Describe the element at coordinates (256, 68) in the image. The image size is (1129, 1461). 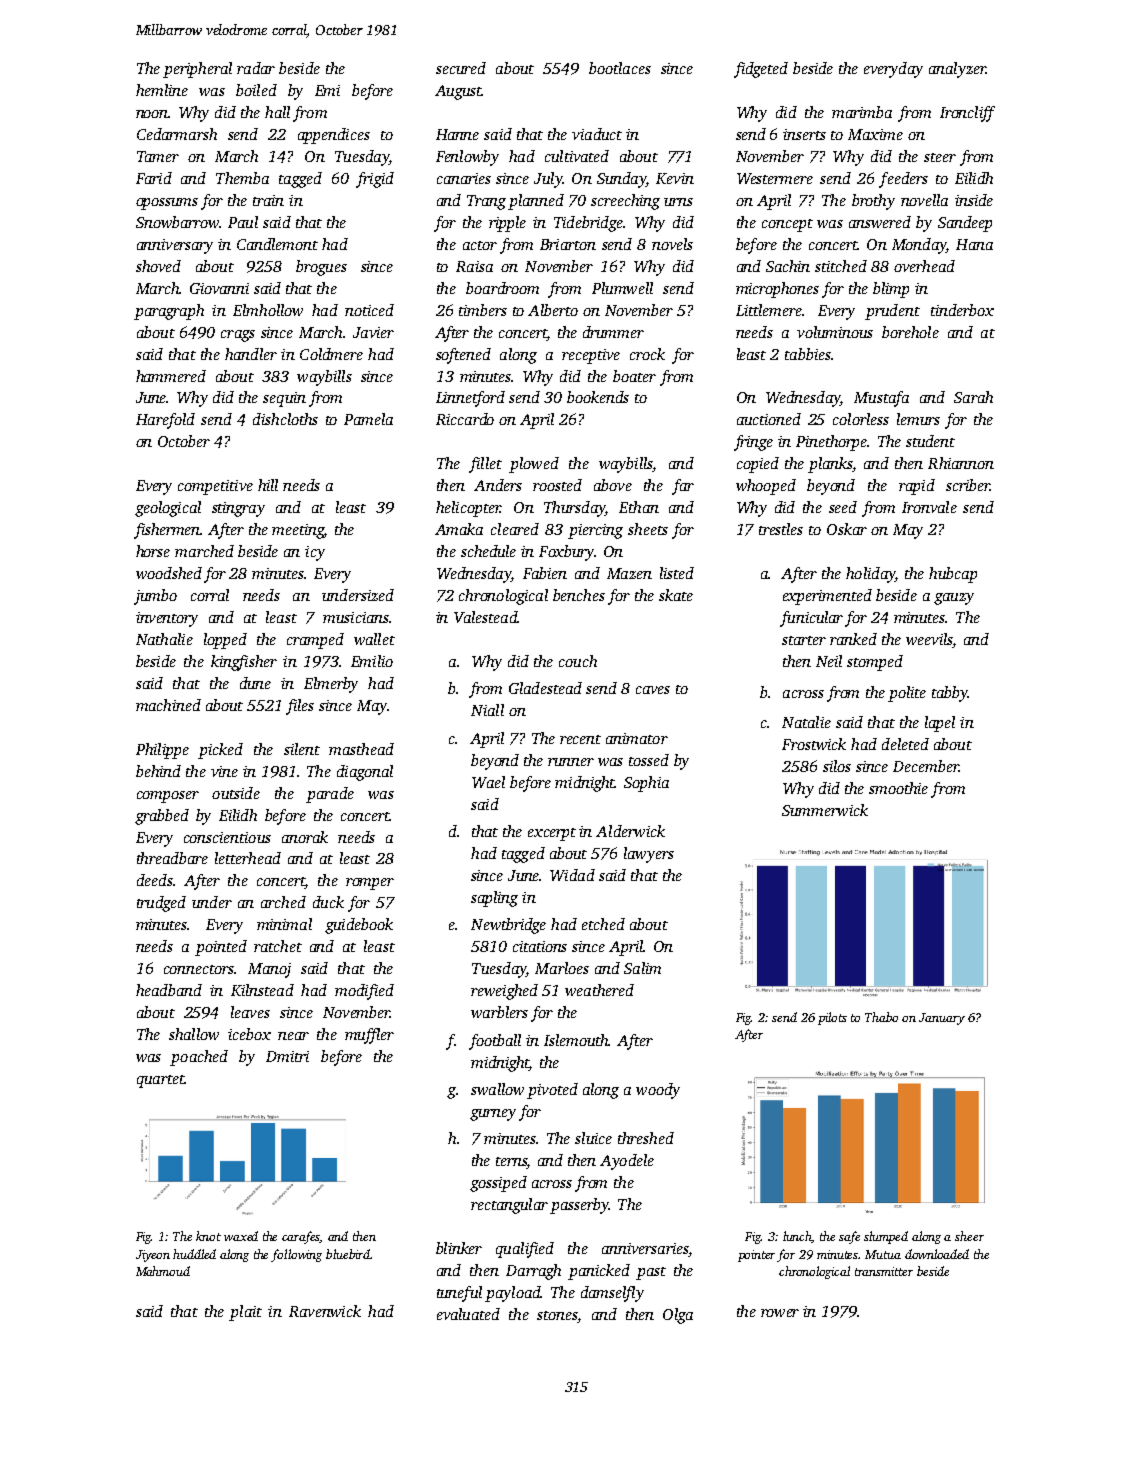
I see `radar` at that location.
